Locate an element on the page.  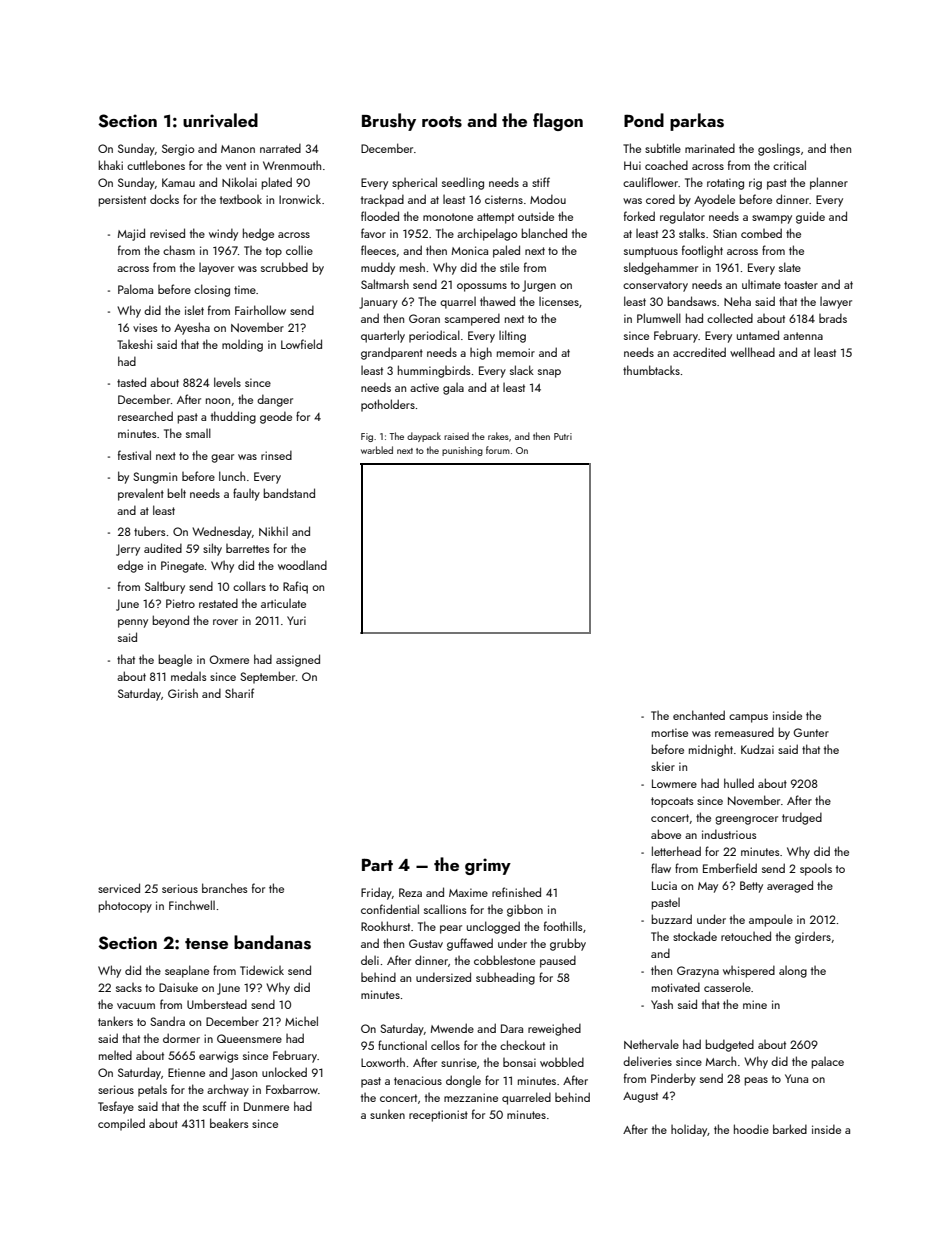
forum is located at coordinates (498, 450).
